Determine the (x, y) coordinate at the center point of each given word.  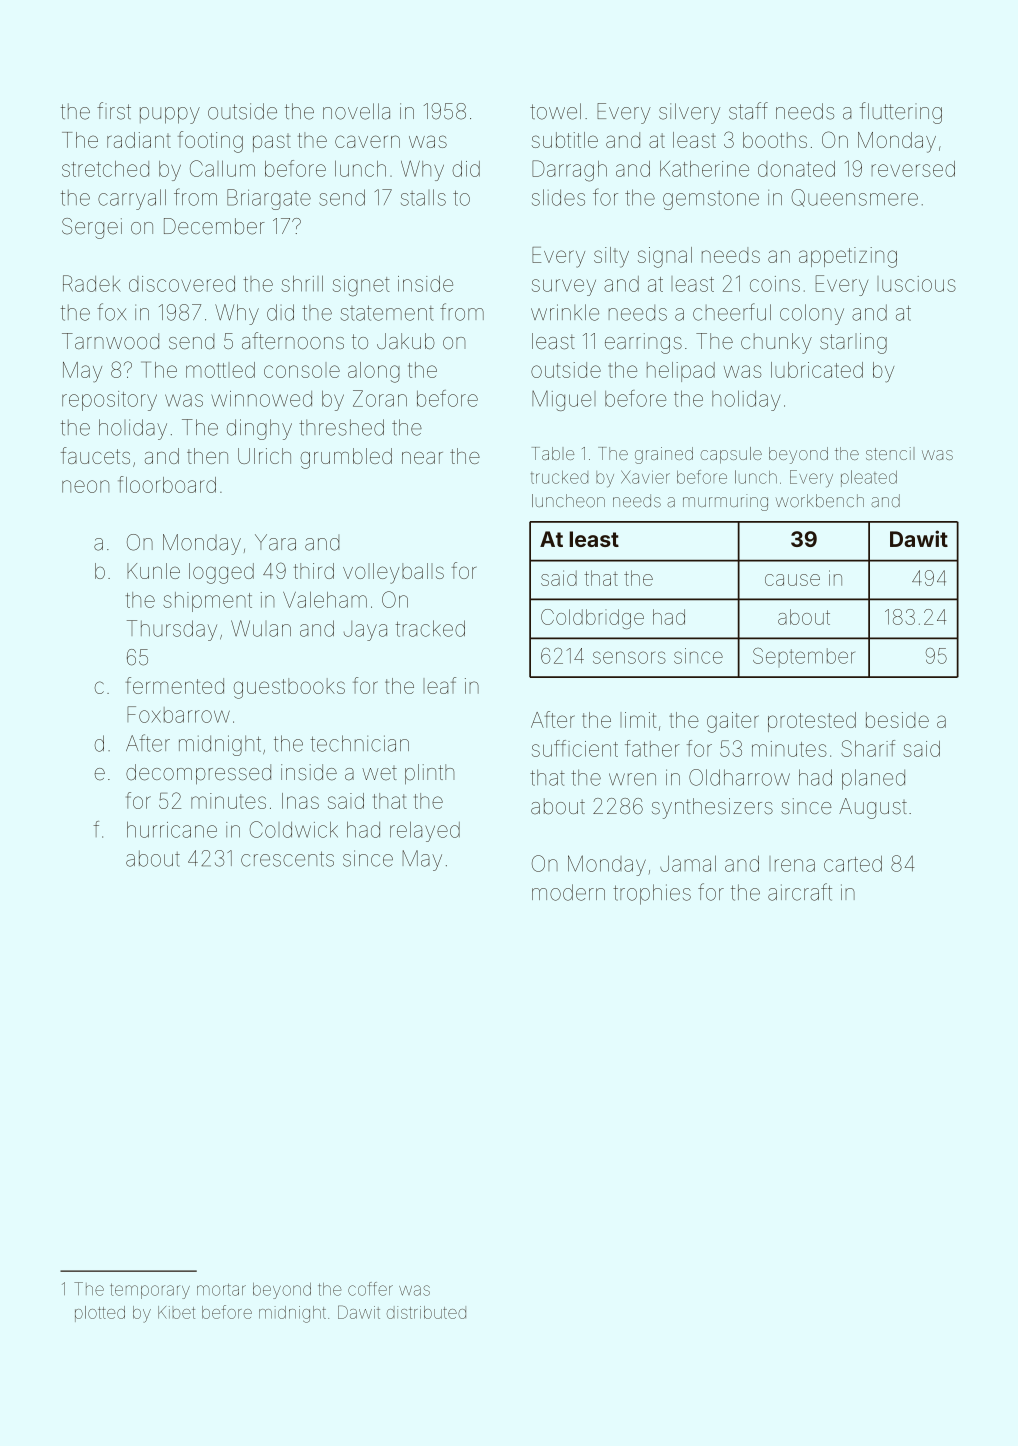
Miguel (564, 401)
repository (109, 401)
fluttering (901, 113)
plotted (100, 1314)
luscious (916, 284)
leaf (439, 685)
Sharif (868, 748)
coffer (370, 1289)
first (114, 111)
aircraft (800, 892)
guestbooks (289, 688)
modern (568, 892)
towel (555, 111)
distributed (426, 1312)
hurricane (172, 830)
